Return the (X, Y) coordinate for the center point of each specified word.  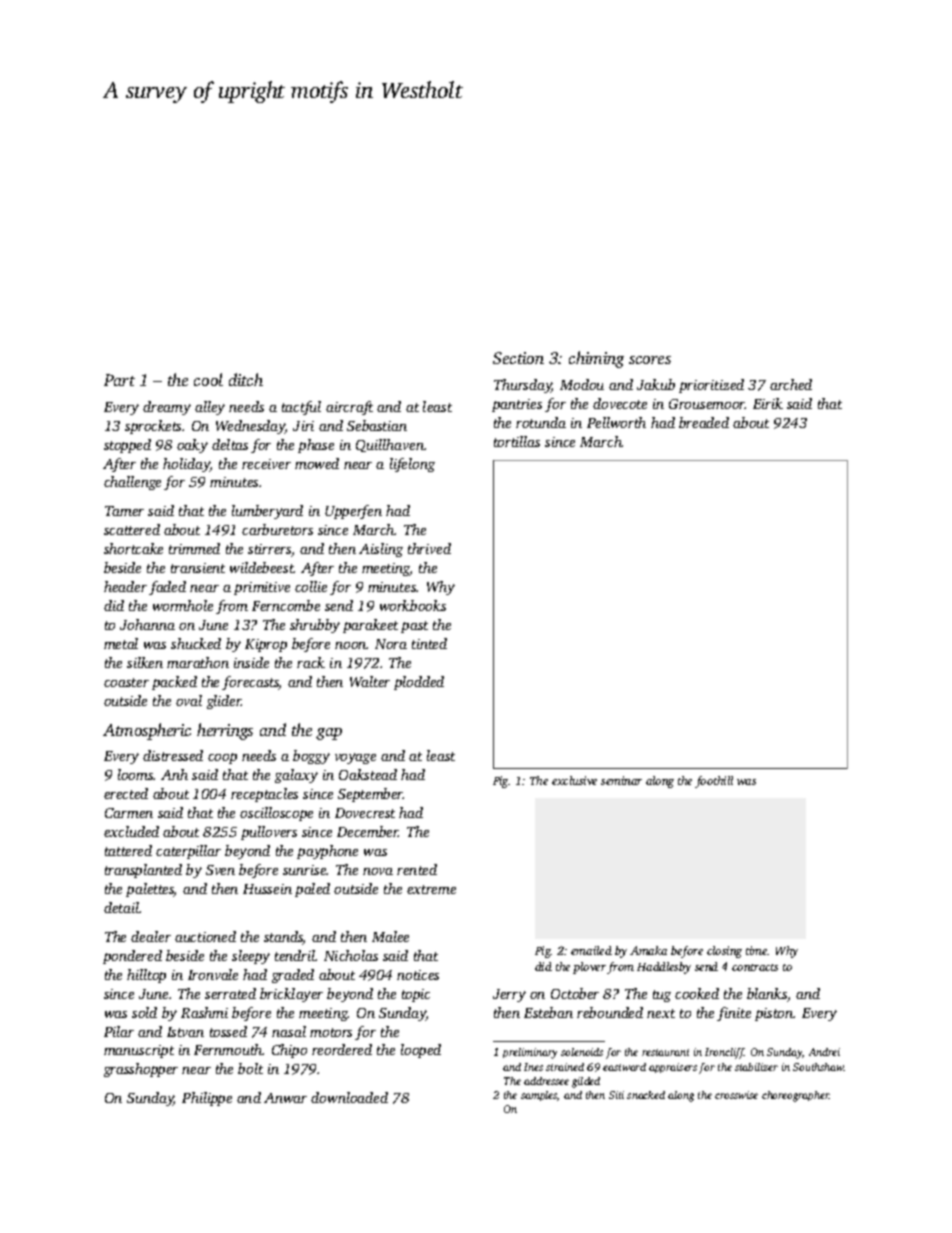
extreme (431, 889)
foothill (714, 782)
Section (518, 358)
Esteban (548, 1012)
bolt (250, 1068)
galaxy (296, 776)
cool (208, 379)
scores (650, 360)
